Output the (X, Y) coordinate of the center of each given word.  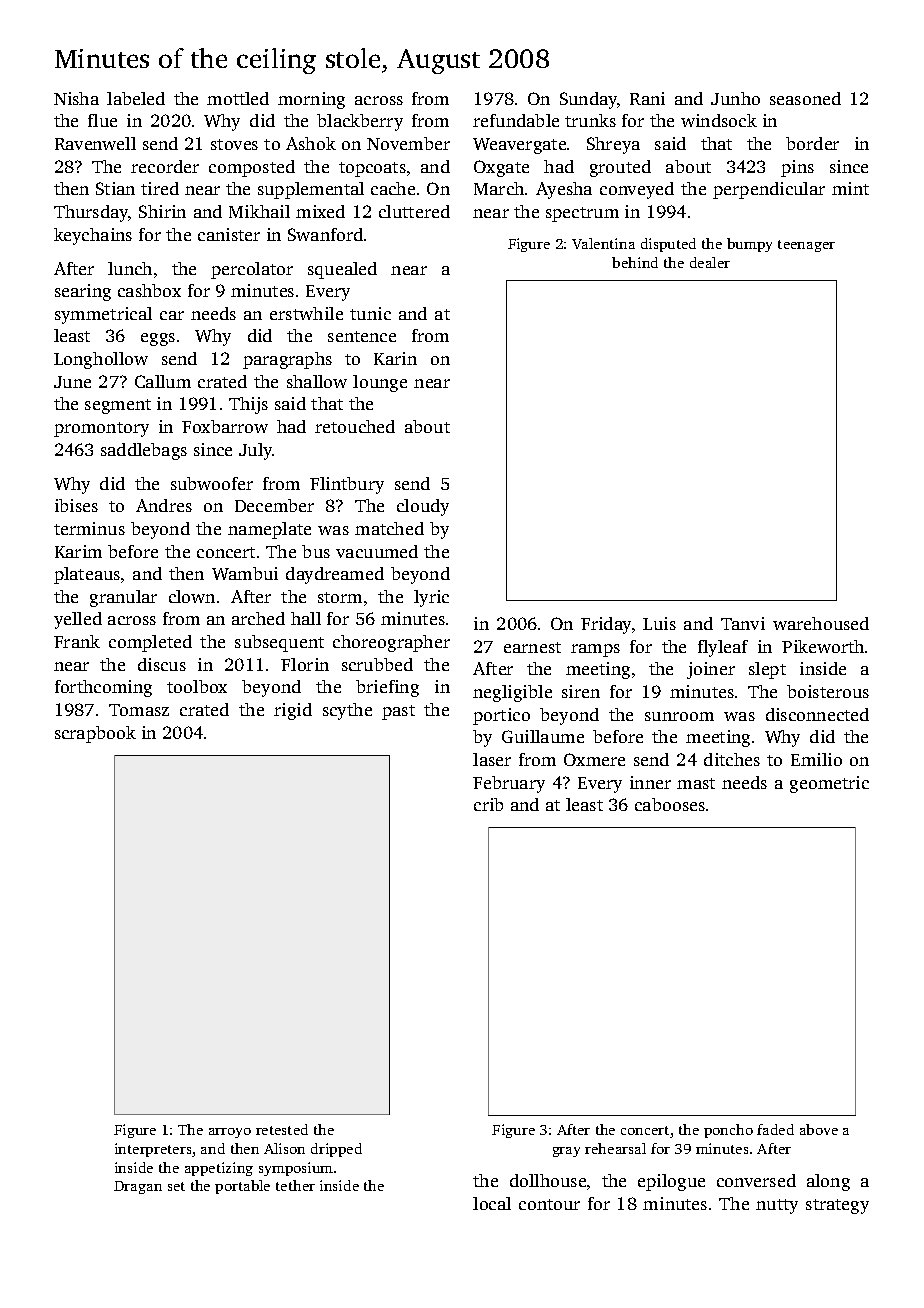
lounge (380, 383)
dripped (336, 1150)
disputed (668, 245)
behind (635, 262)
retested (282, 1129)
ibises (76, 505)
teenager (806, 246)
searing (83, 292)
